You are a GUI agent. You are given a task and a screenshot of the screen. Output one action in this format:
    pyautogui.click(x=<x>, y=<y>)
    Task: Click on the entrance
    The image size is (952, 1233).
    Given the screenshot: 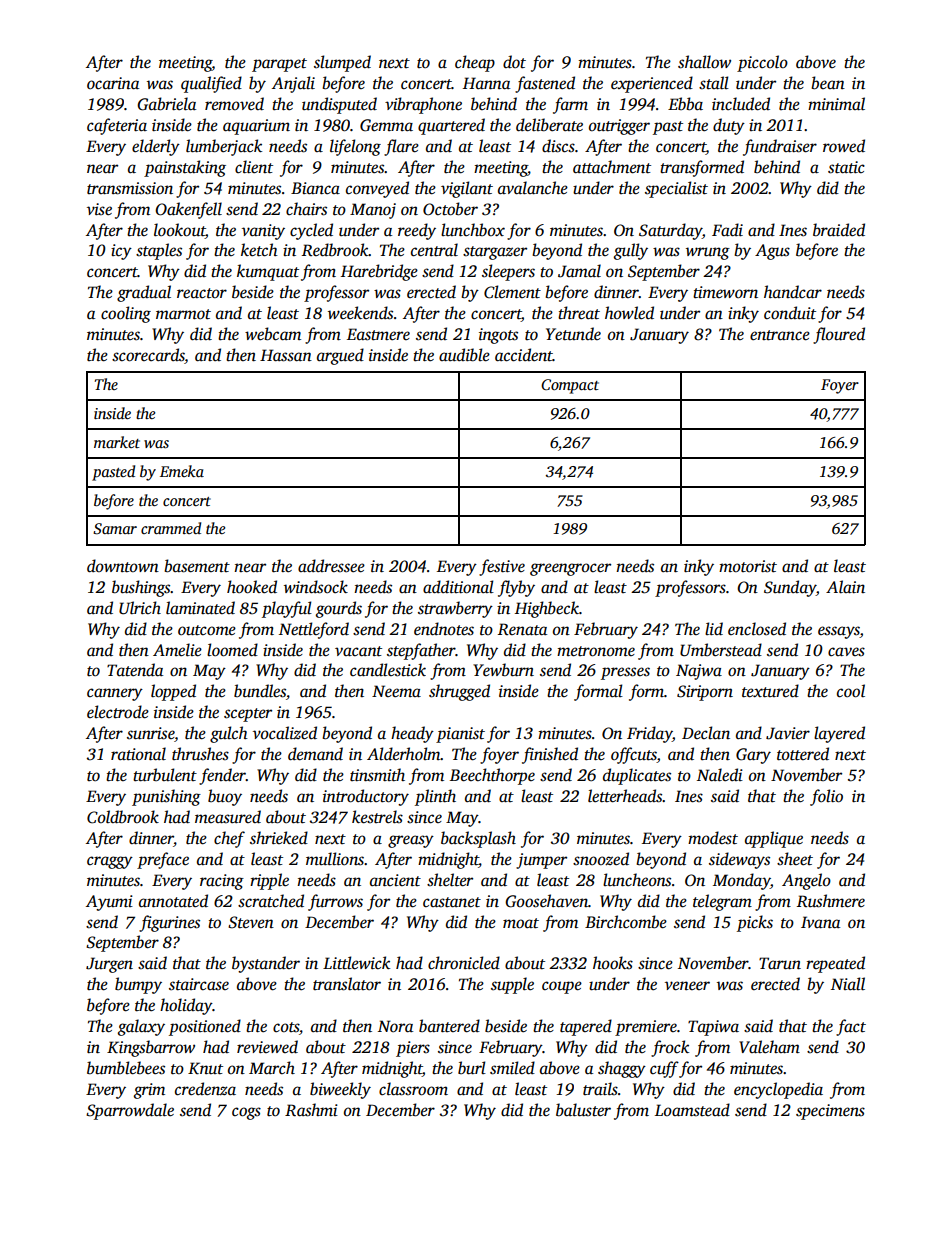 What is the action you would take?
    pyautogui.click(x=780, y=335)
